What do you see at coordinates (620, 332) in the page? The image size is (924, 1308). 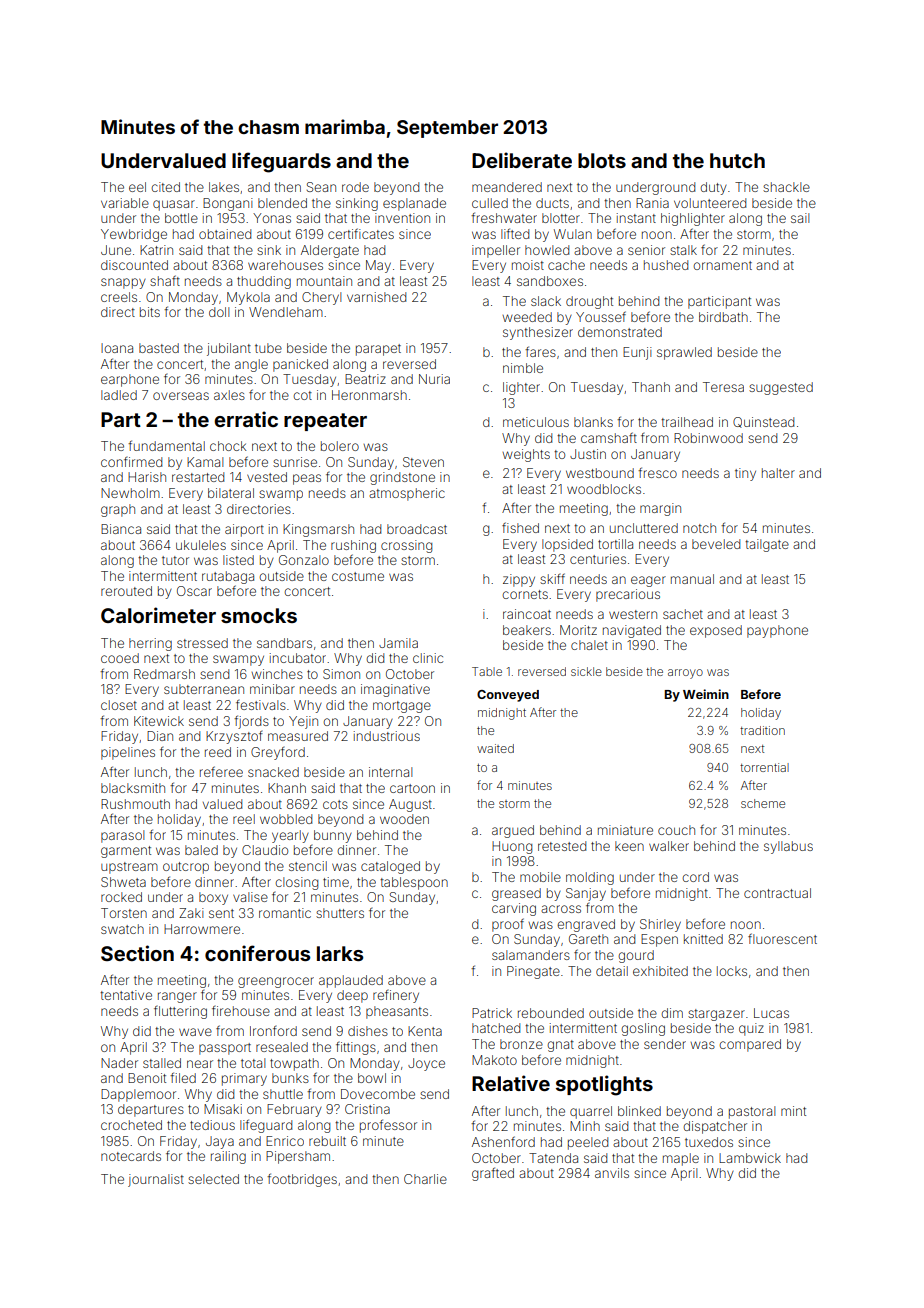 I see `demonstrated` at bounding box center [620, 332].
